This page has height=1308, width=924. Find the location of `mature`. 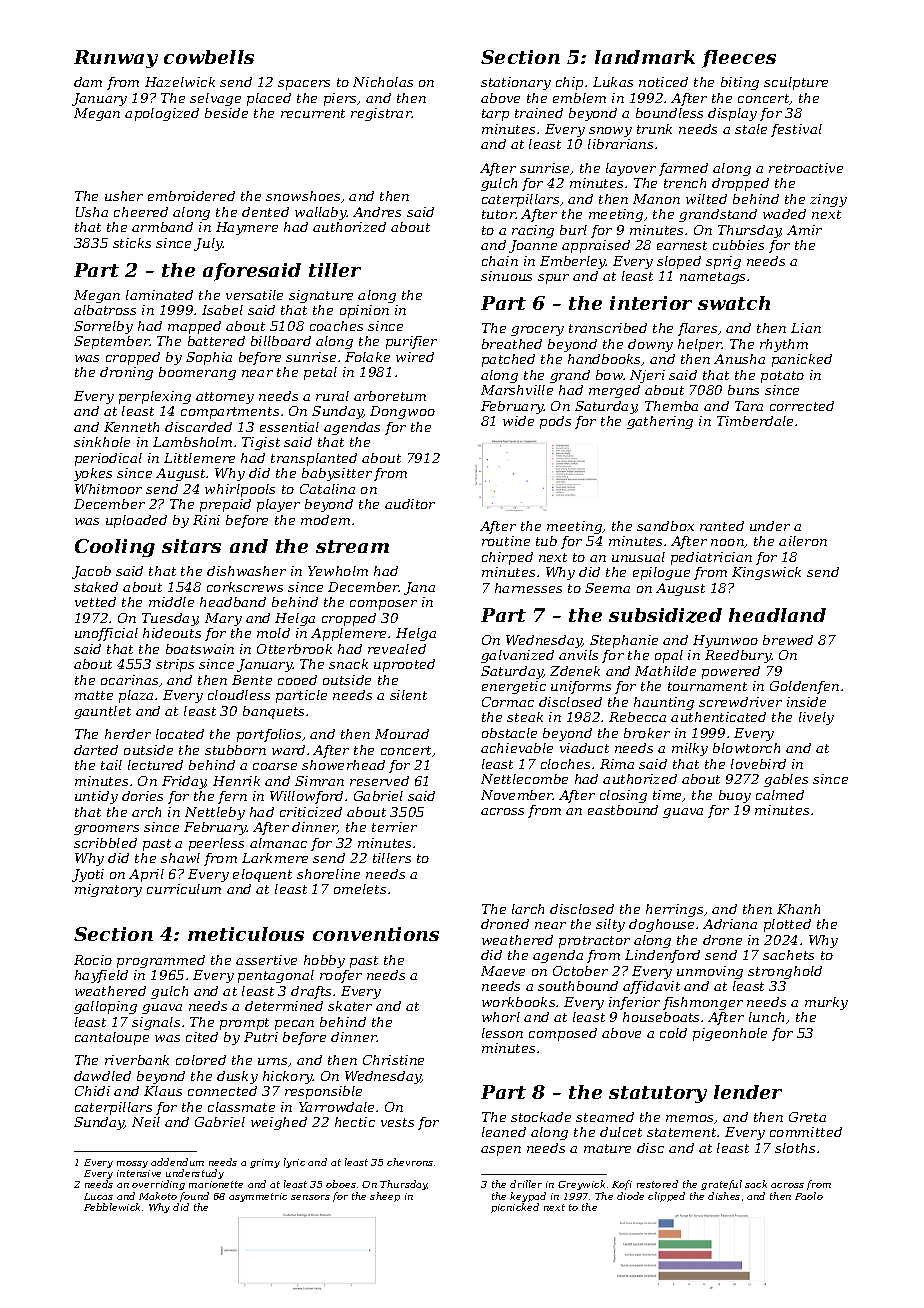

mature is located at coordinates (607, 1148).
